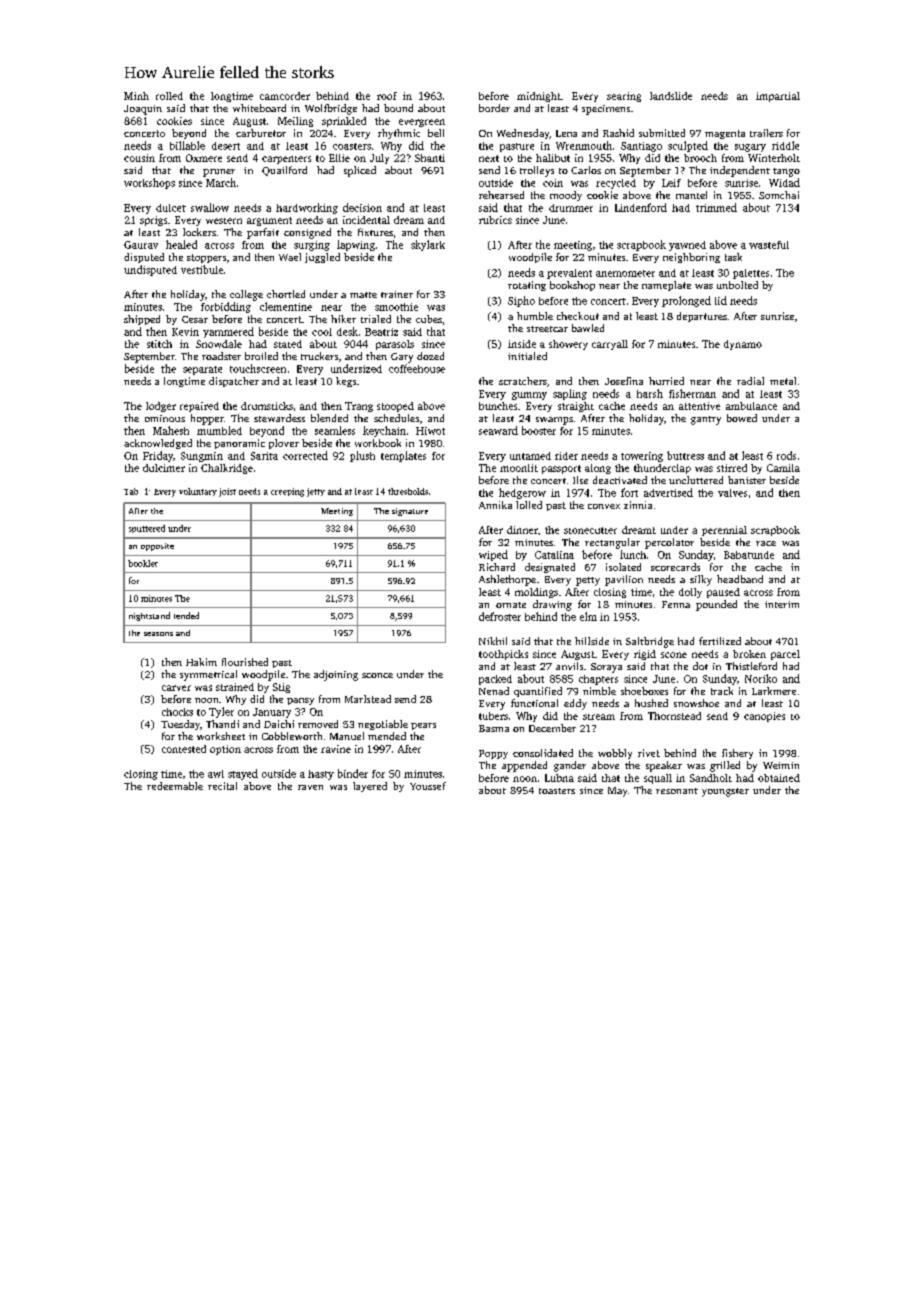 This screenshot has width=924, height=1308. What do you see at coordinates (642, 457) in the screenshot?
I see `towering` at bounding box center [642, 457].
